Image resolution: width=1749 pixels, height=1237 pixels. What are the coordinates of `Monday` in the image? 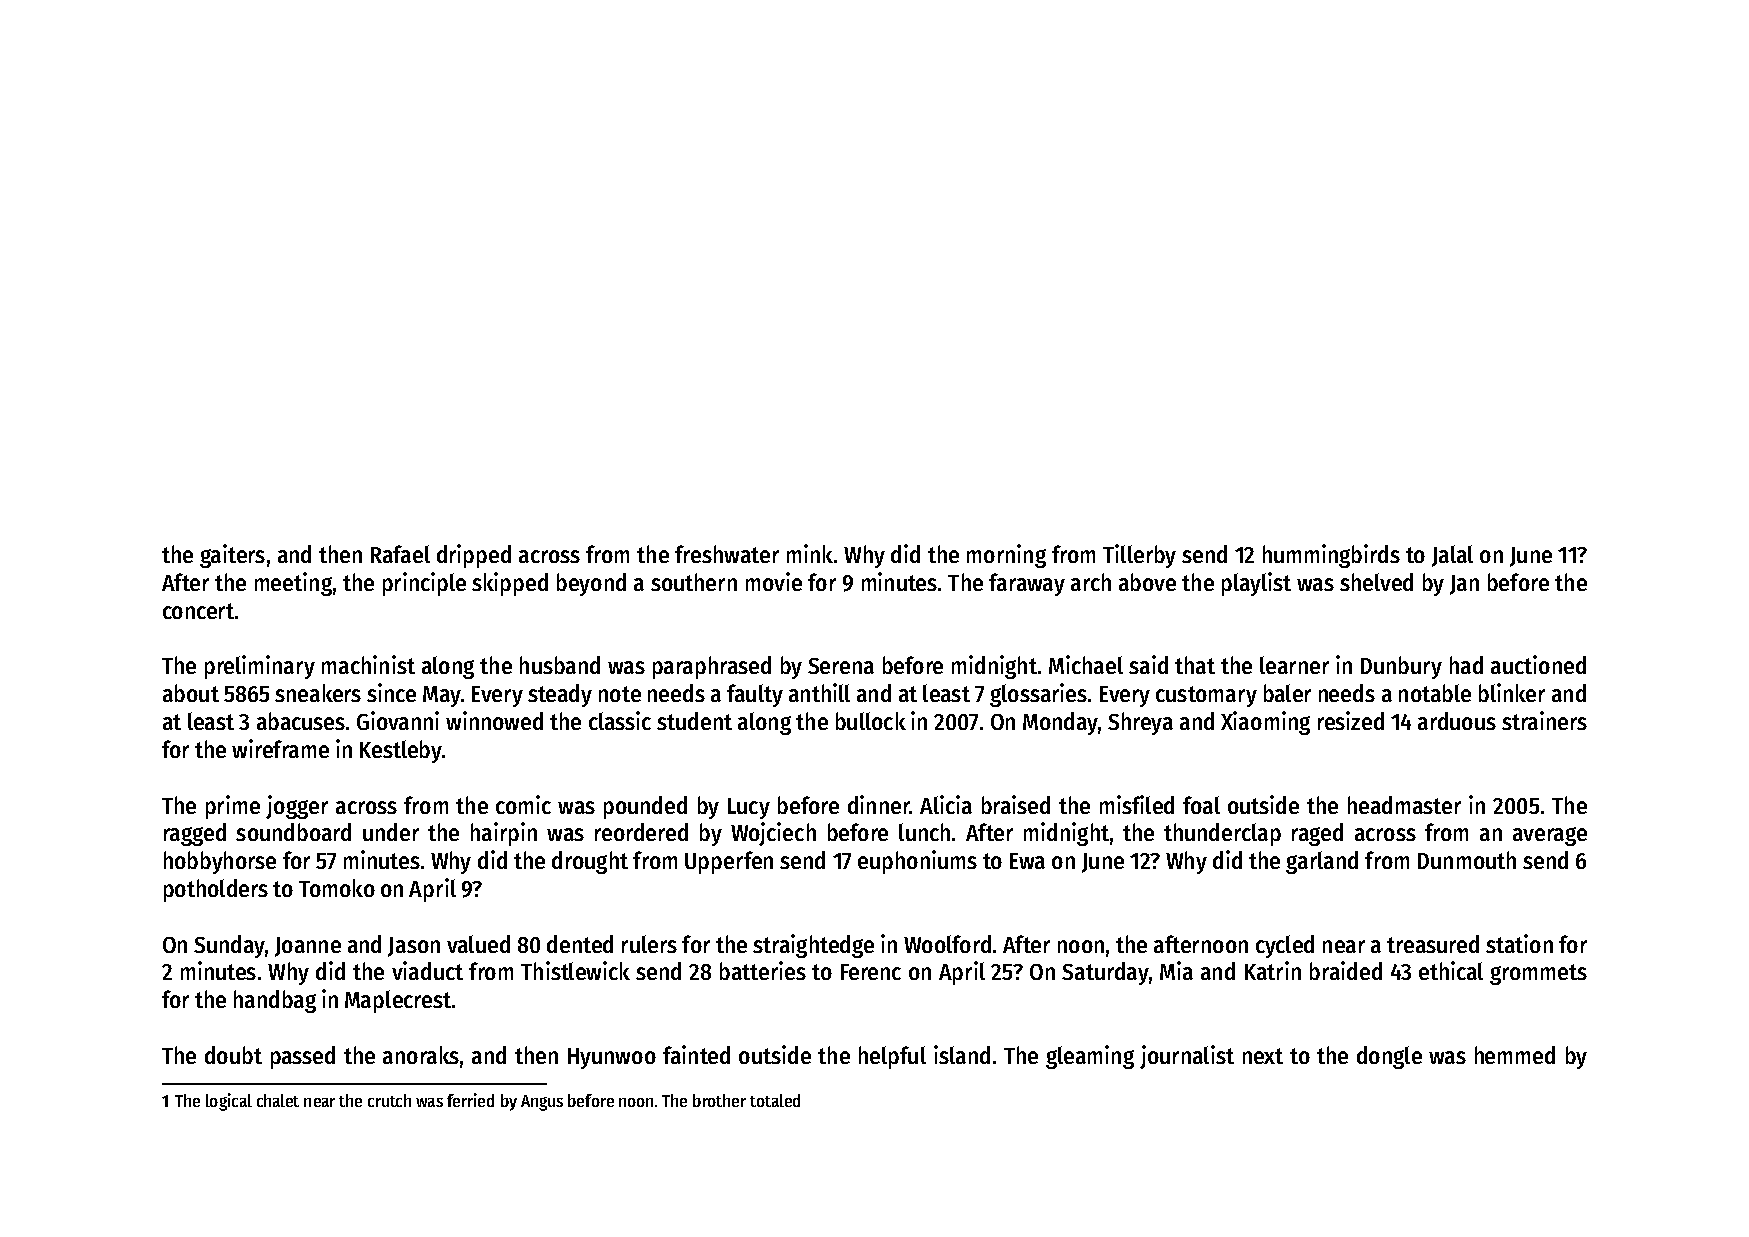 It's located at (1060, 723).
